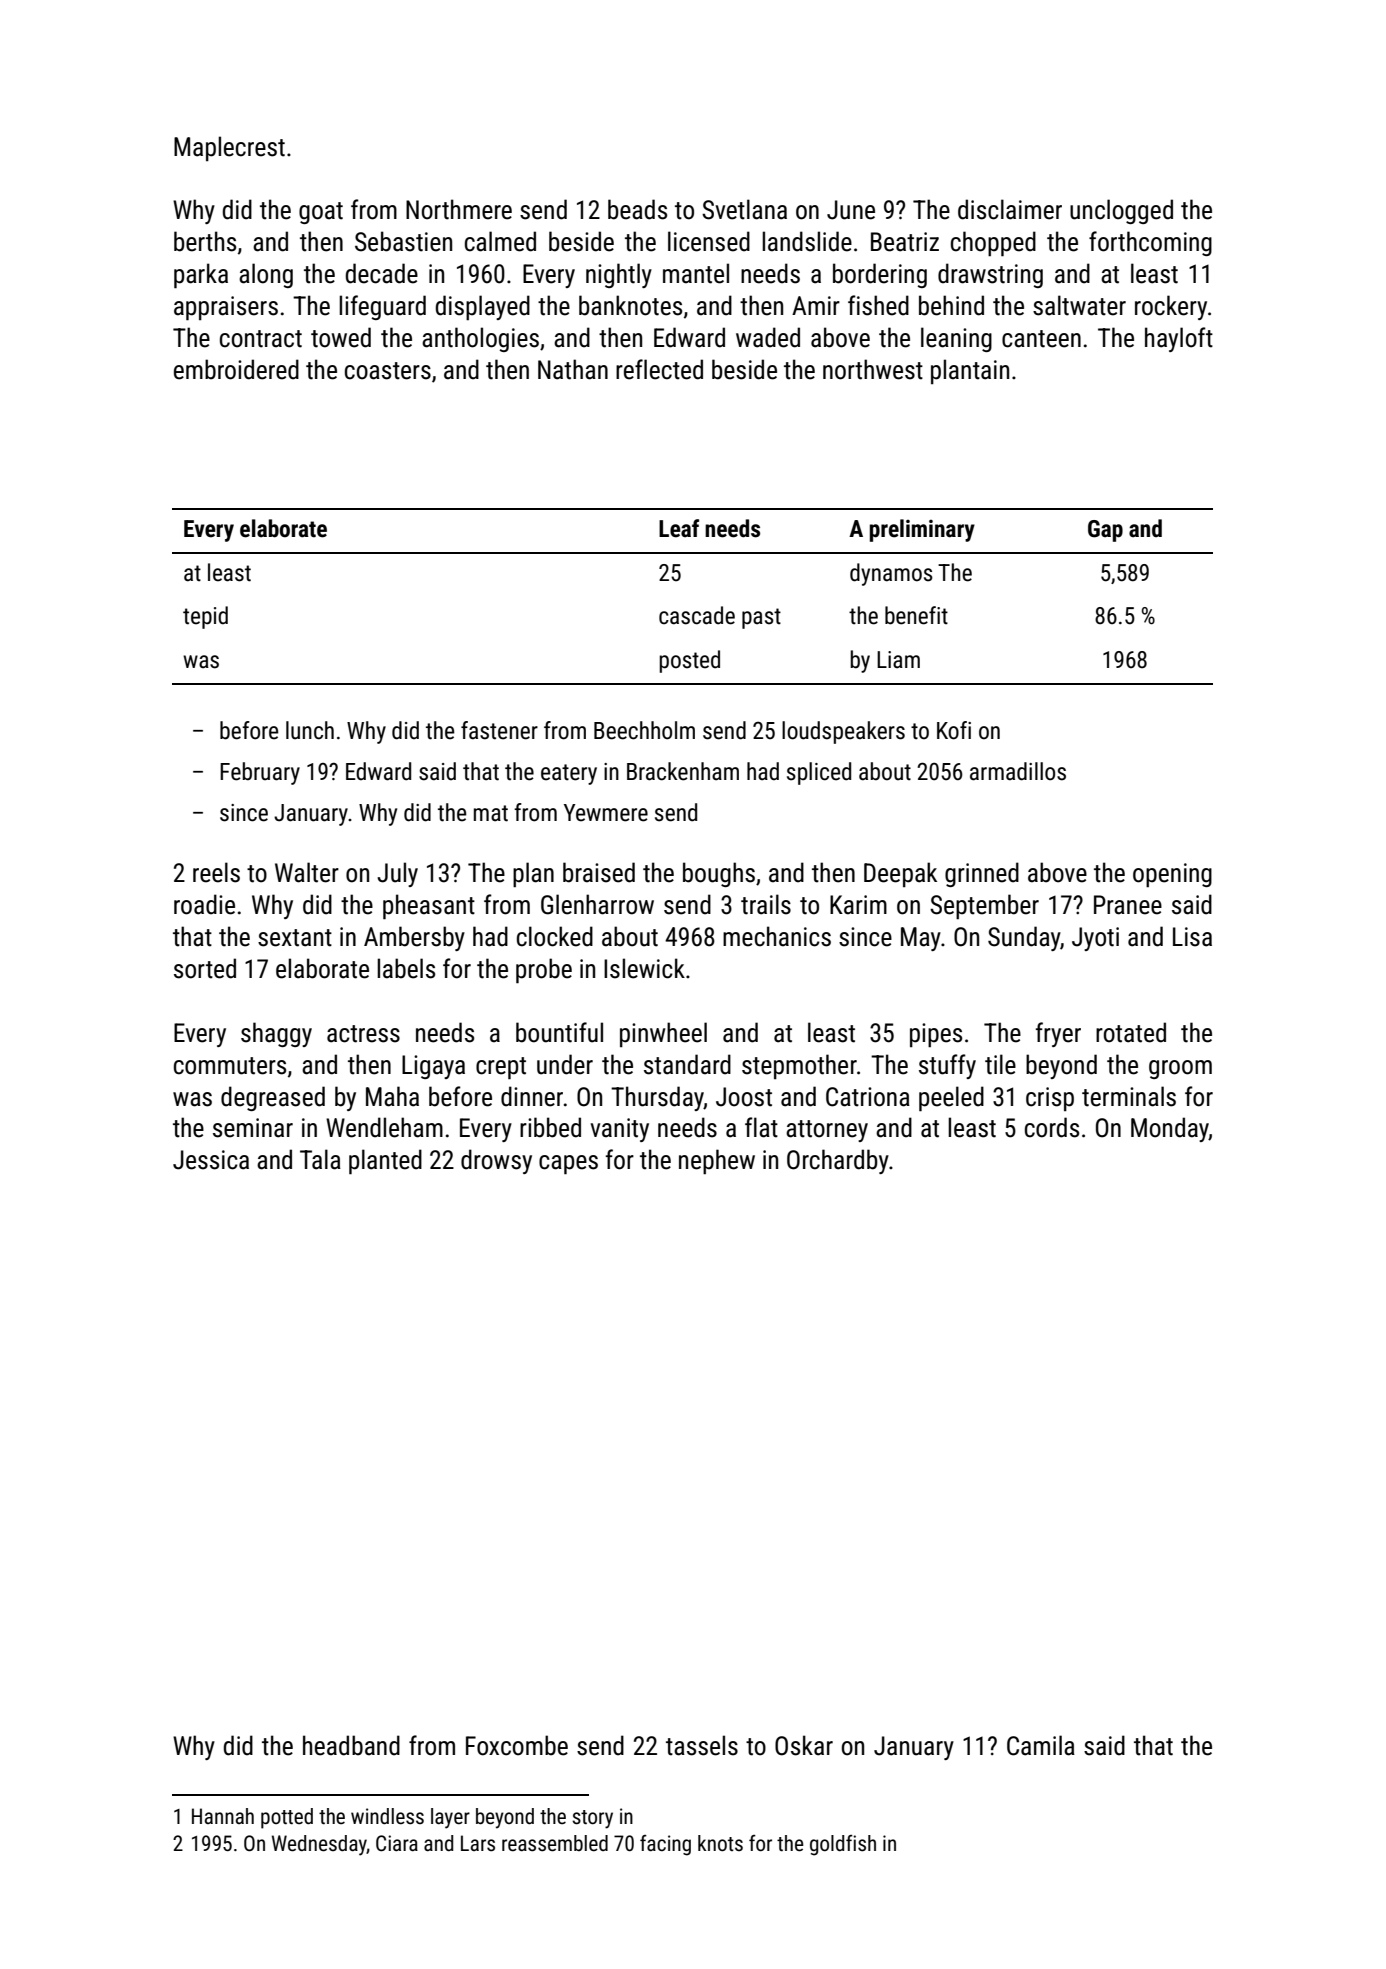 This document has width=1386, height=1969. I want to click on appraisers, so click(226, 308).
